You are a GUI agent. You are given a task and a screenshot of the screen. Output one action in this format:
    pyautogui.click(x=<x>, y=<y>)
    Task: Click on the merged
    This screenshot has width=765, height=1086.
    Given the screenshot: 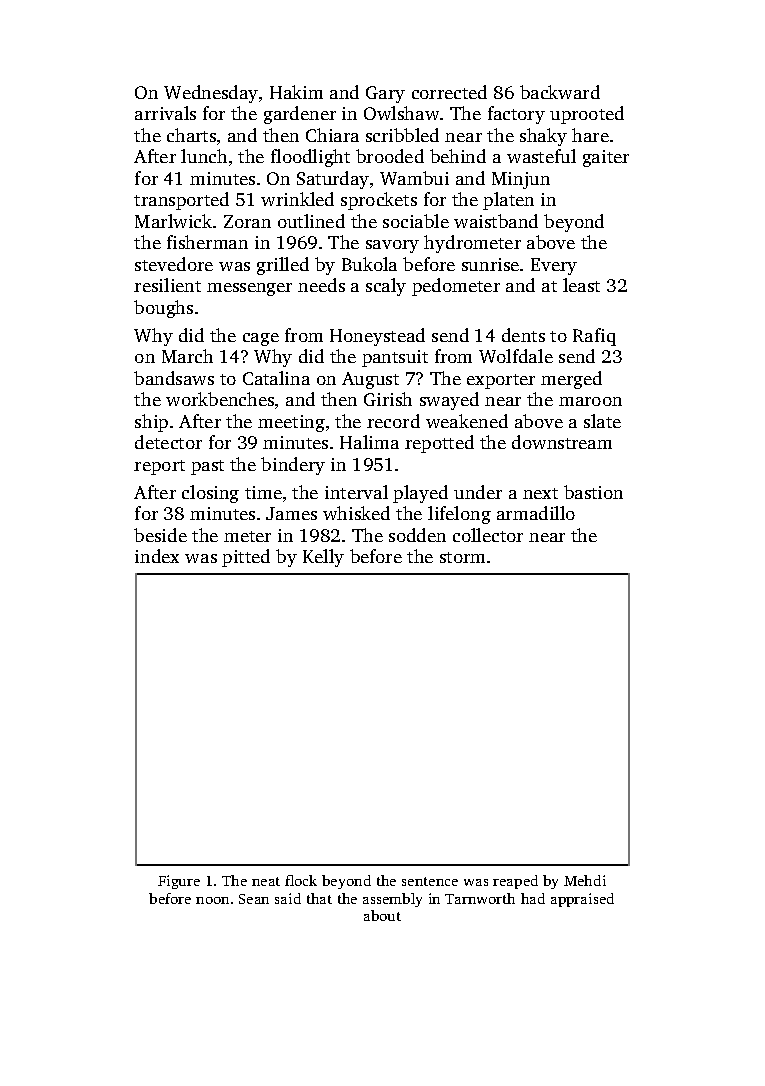 What is the action you would take?
    pyautogui.click(x=571, y=380)
